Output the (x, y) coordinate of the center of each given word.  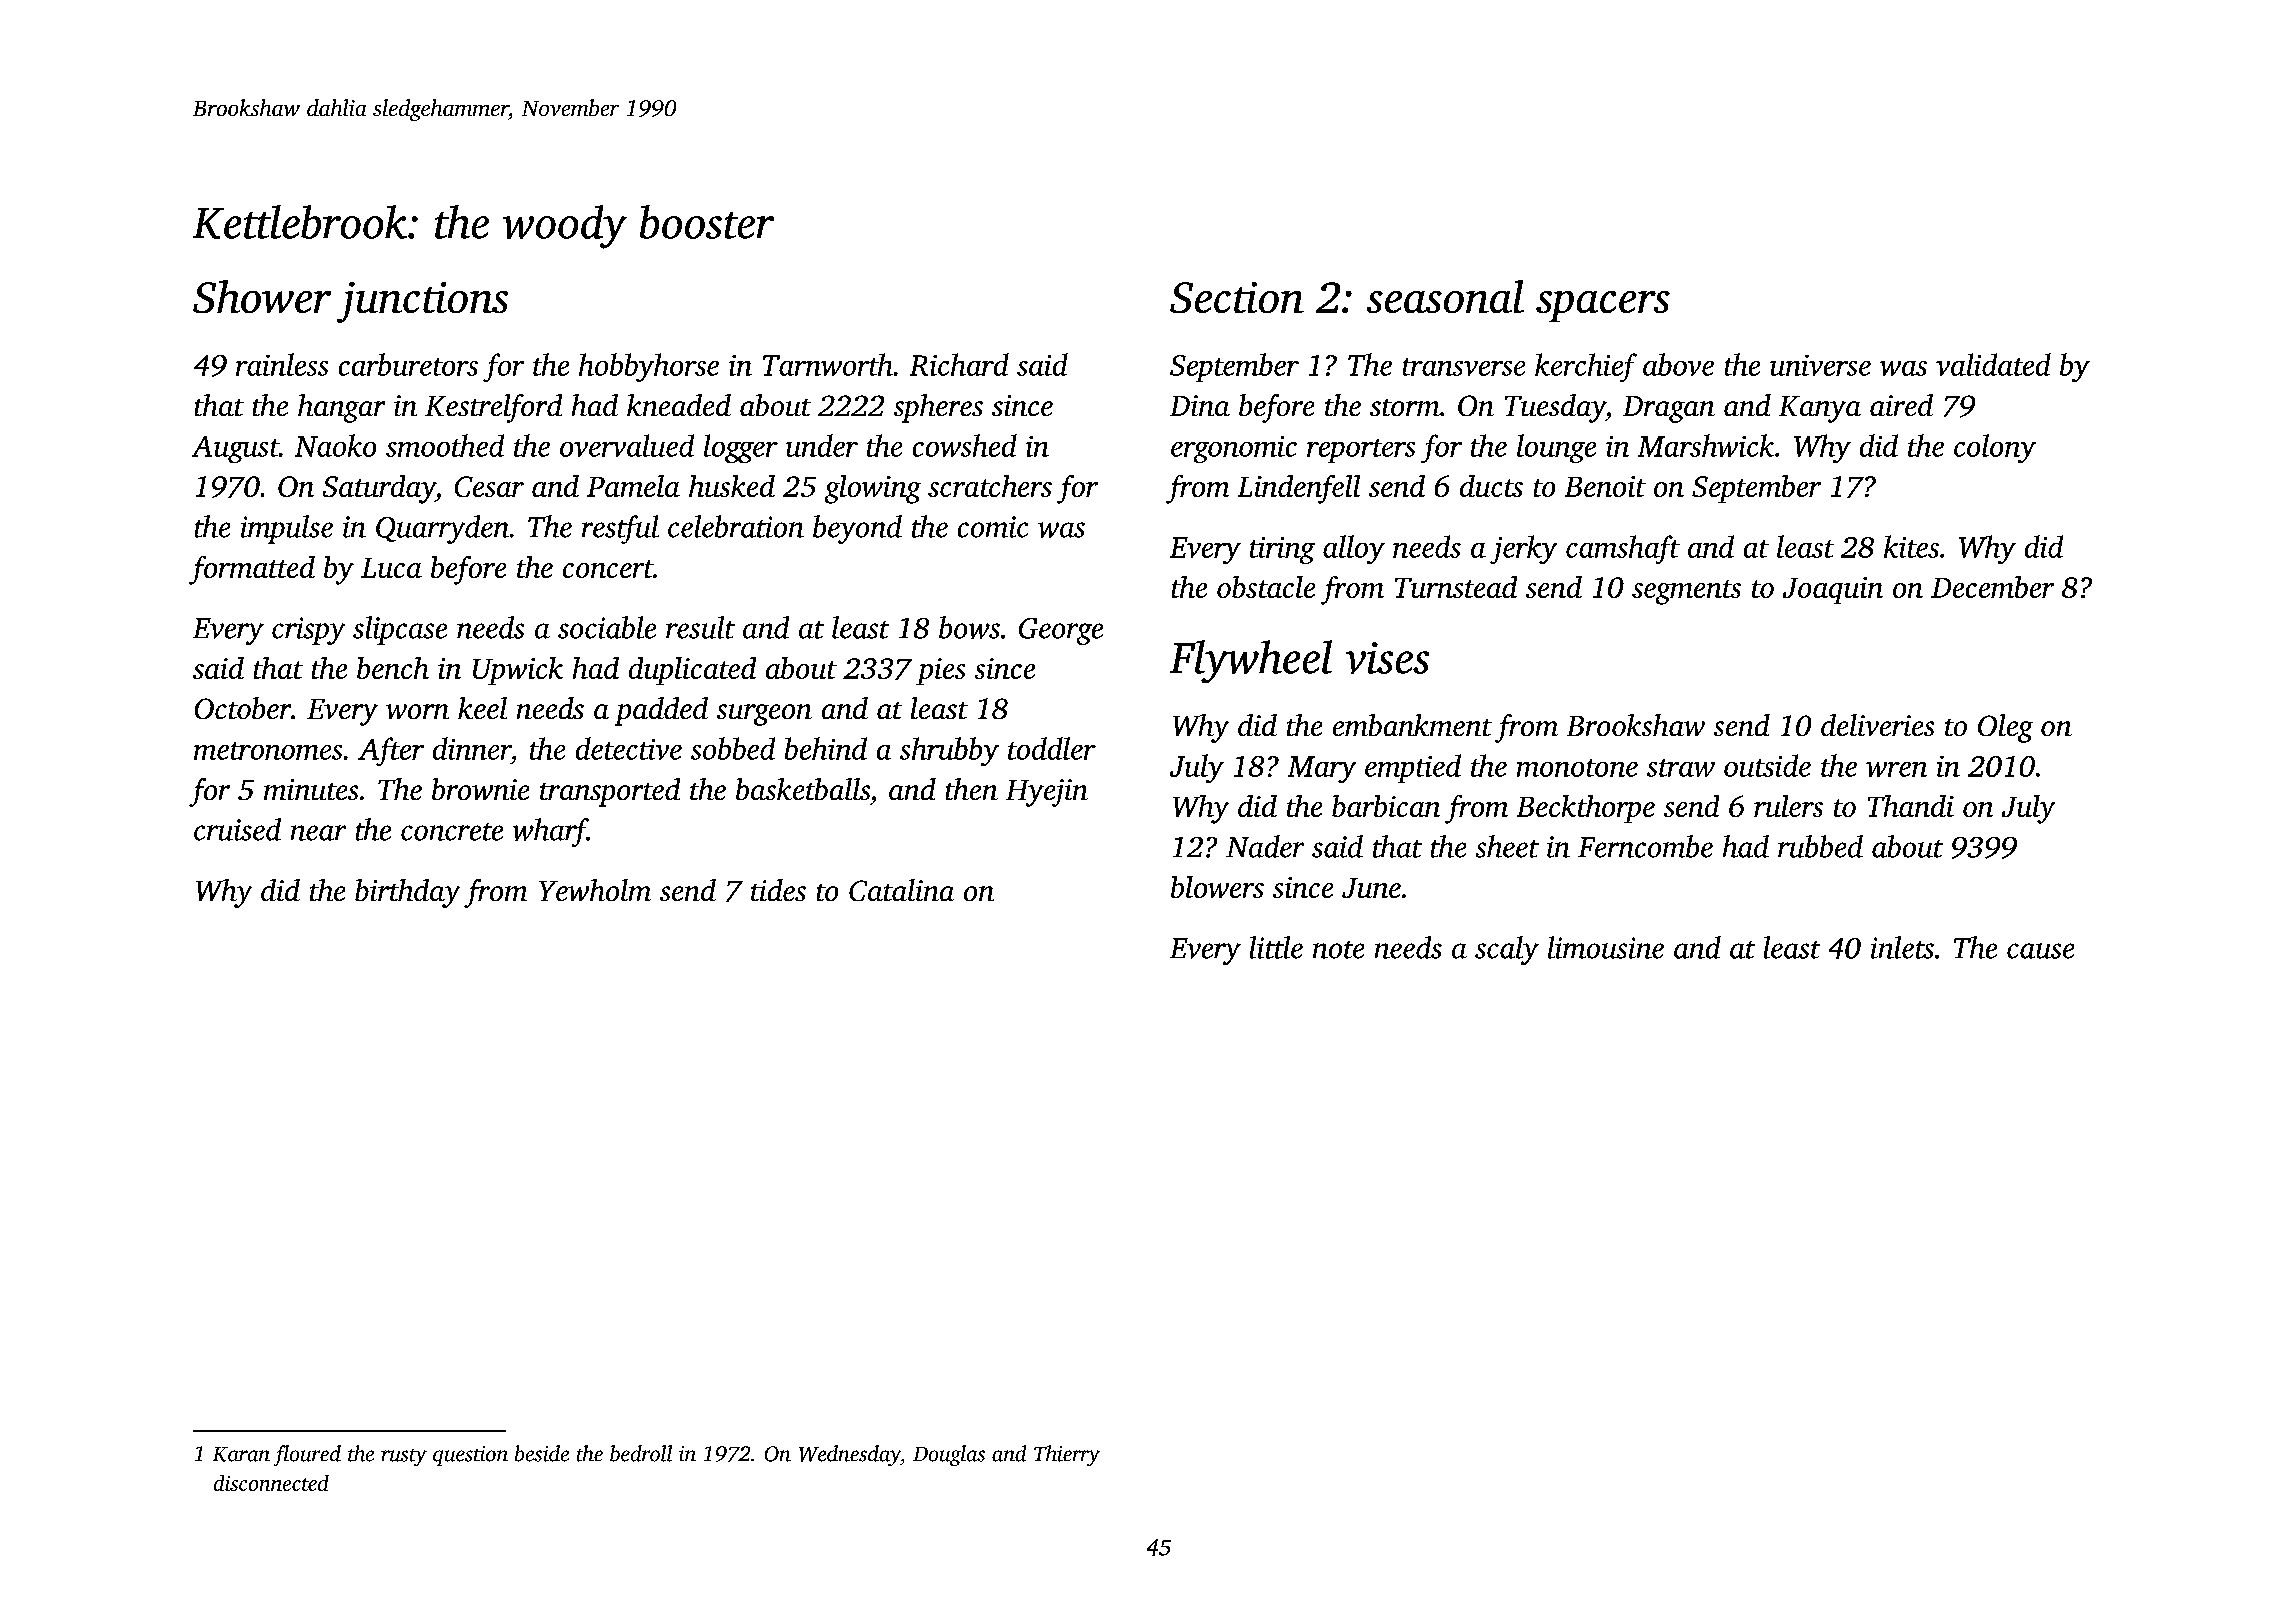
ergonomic (1234, 449)
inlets (1902, 947)
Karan (241, 1454)
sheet (1507, 846)
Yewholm (595, 890)
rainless (282, 364)
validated (1993, 364)
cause (2040, 951)
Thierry (1067, 1455)
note (1338, 950)
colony (1995, 448)
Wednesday (850, 1455)
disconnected (271, 1483)
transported (610, 792)
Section (1237, 297)
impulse (287, 529)
